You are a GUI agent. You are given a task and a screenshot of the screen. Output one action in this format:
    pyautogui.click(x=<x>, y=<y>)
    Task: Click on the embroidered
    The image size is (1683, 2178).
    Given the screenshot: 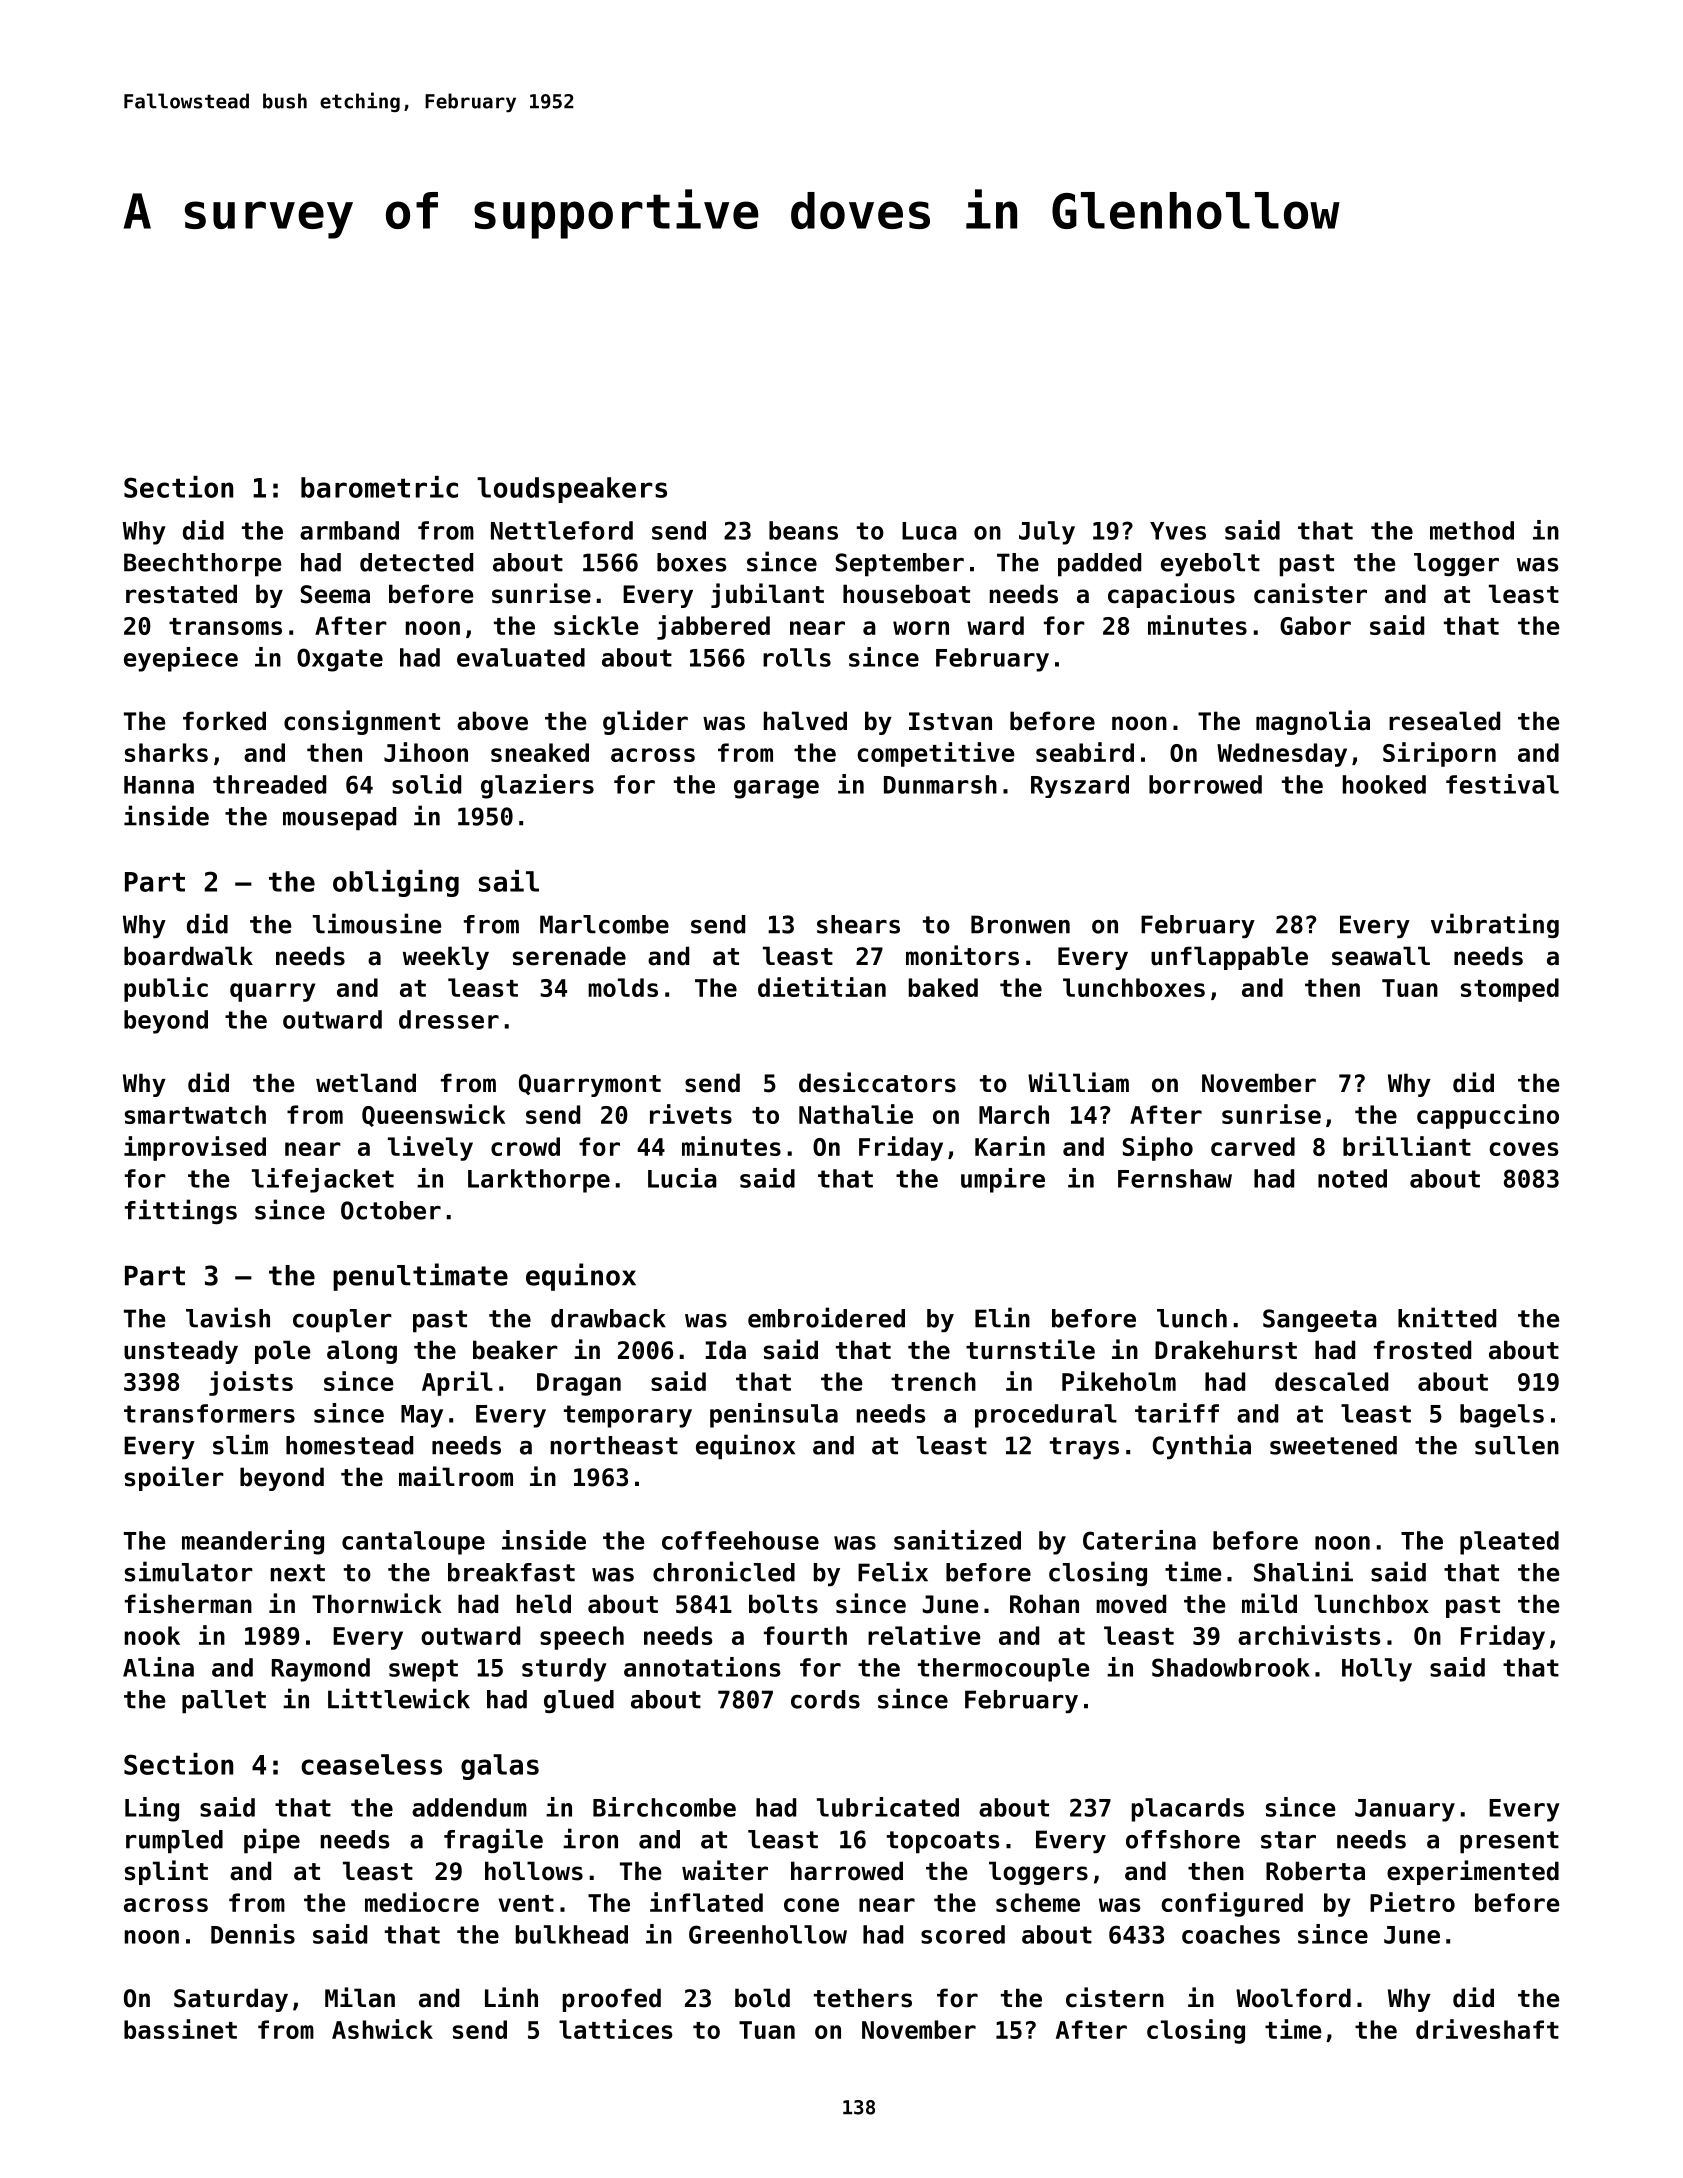 What is the action you would take?
    pyautogui.click(x=826, y=1317)
